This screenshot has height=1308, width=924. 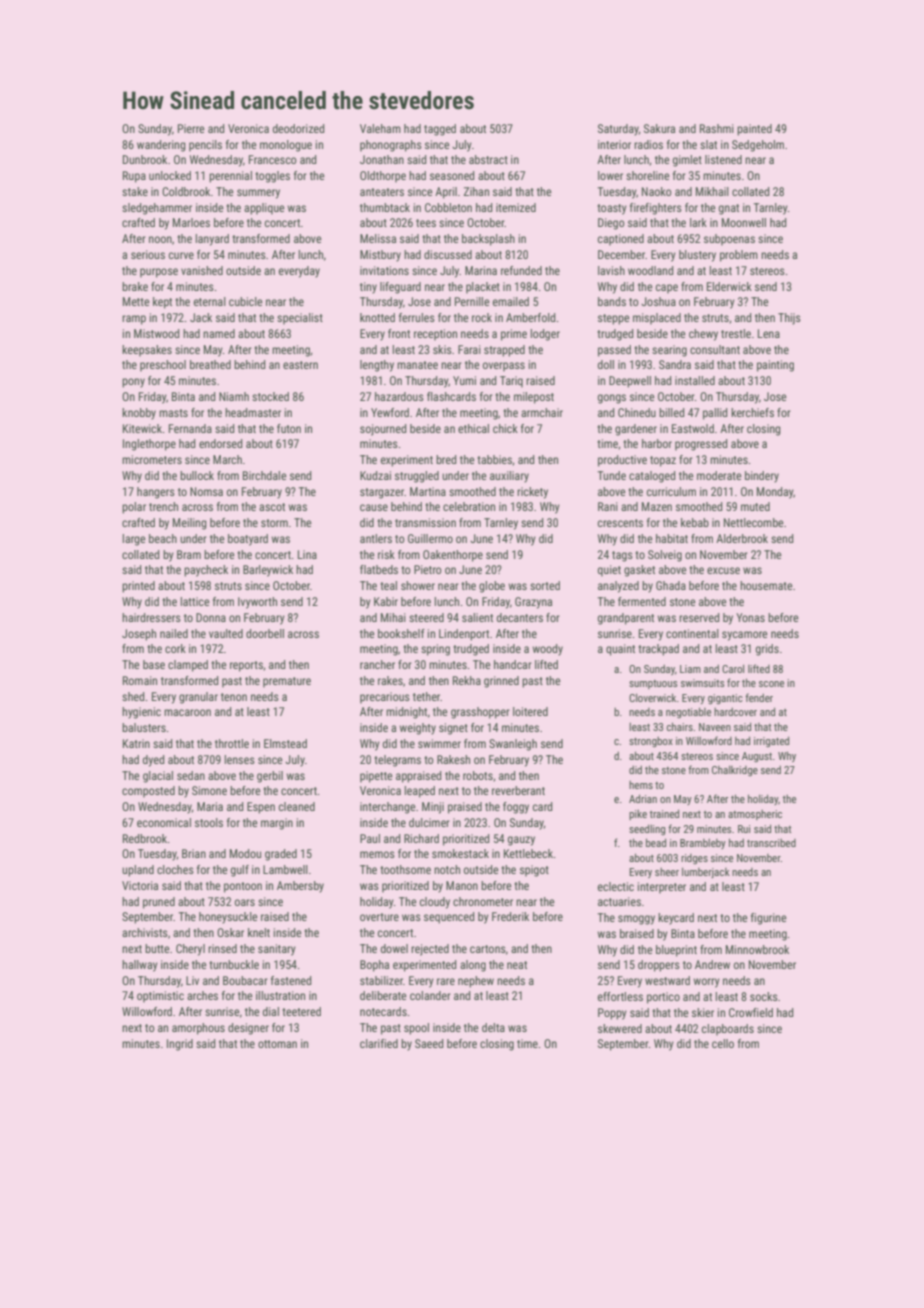 What do you see at coordinates (513, 745) in the screenshot?
I see `Swanleigh` at bounding box center [513, 745].
